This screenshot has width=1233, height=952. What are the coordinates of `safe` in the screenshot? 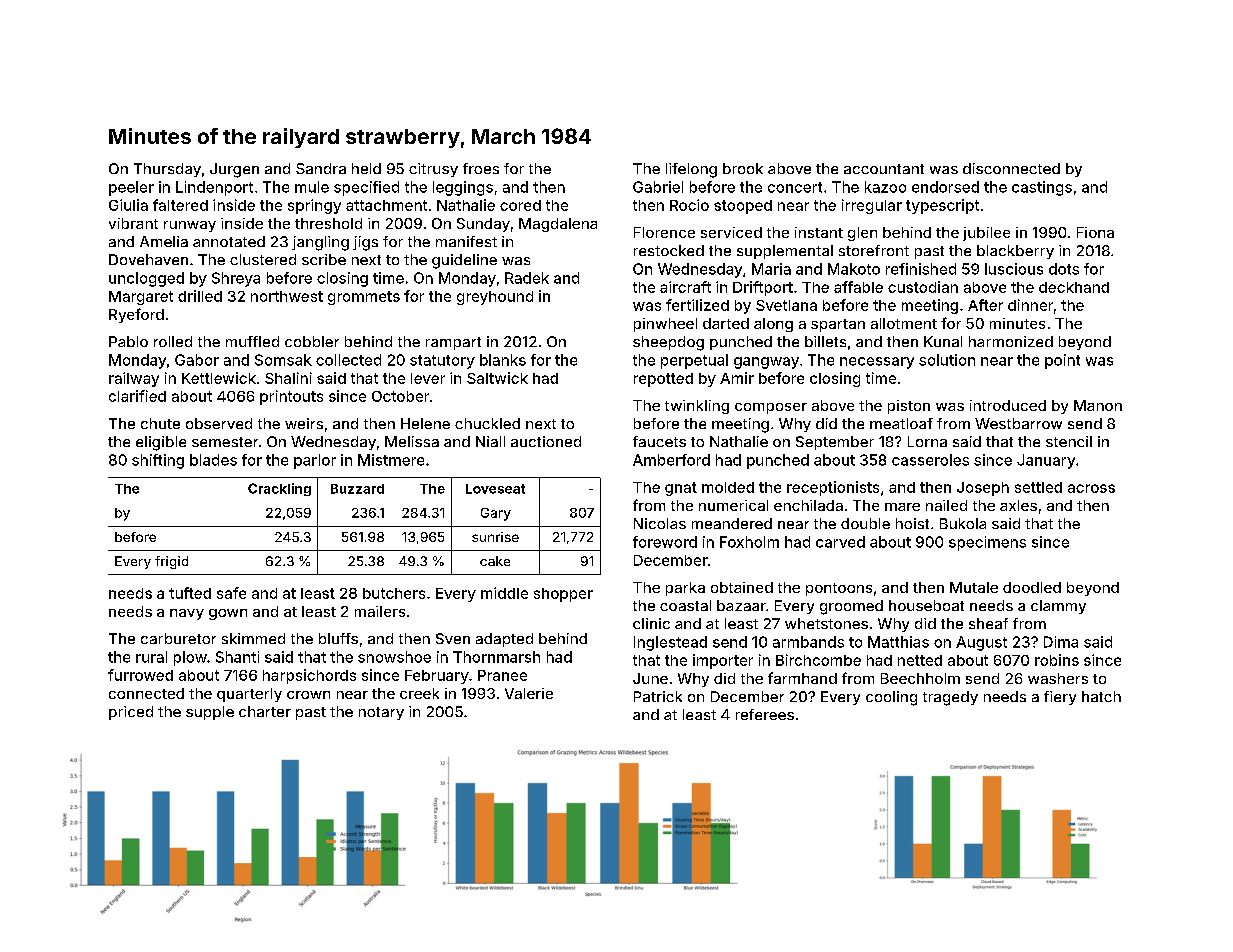 It's located at (231, 593).
